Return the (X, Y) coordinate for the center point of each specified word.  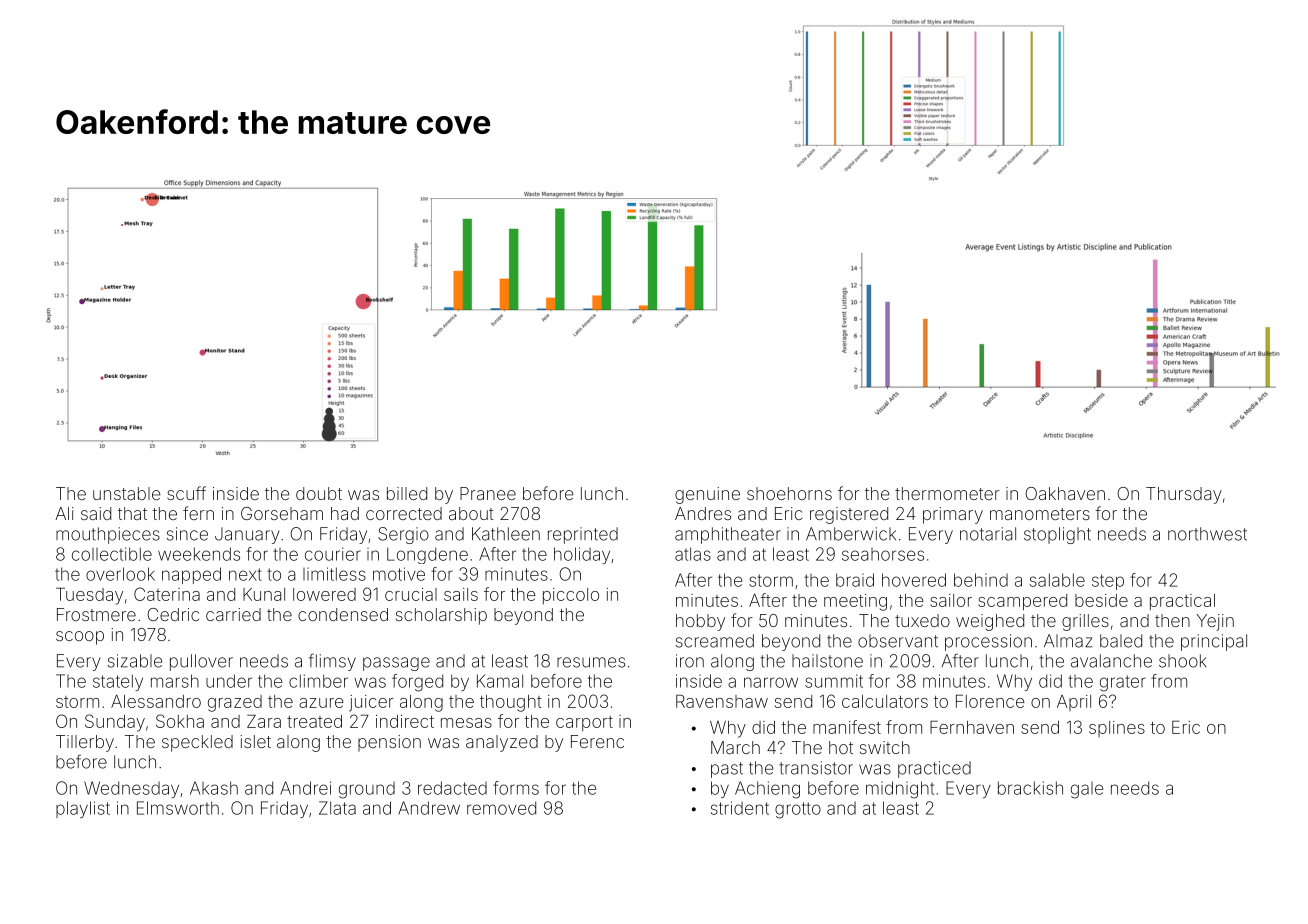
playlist (83, 809)
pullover (201, 662)
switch (885, 747)
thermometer (947, 493)
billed (407, 493)
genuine (707, 495)
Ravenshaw (722, 701)
